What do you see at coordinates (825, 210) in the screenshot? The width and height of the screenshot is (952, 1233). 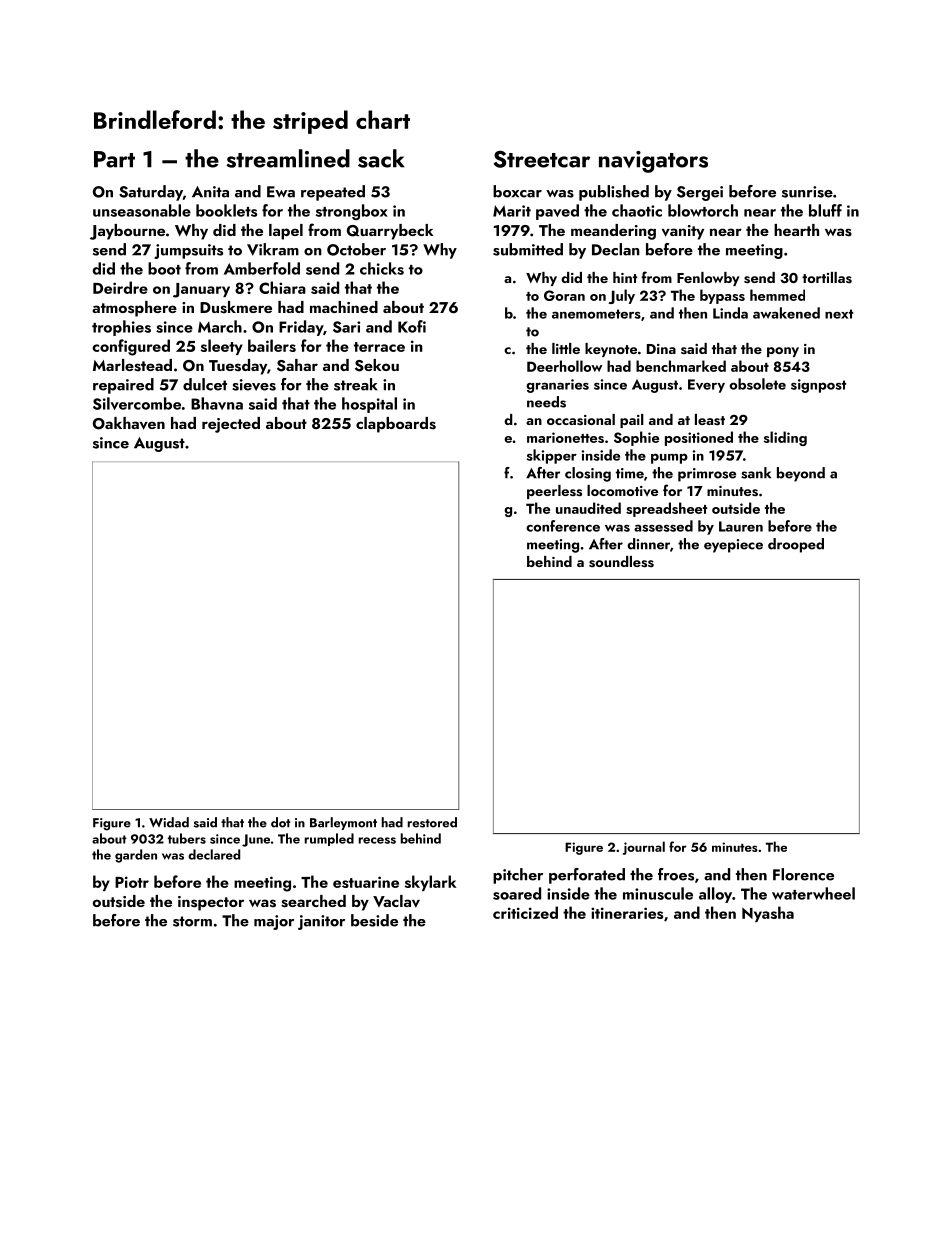 I see `bluff` at bounding box center [825, 210].
